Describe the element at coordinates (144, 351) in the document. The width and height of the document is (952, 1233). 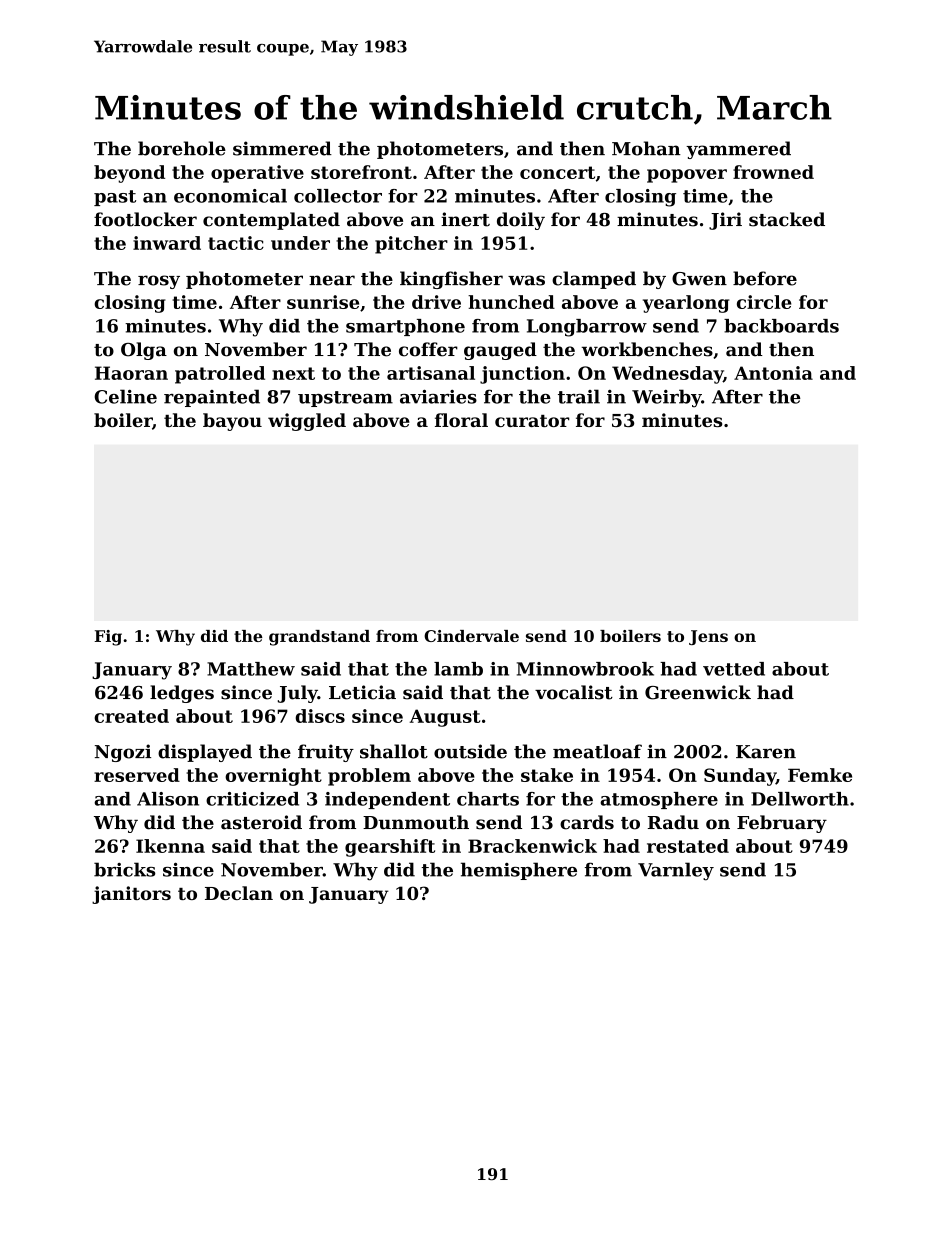
I see `Olga` at that location.
